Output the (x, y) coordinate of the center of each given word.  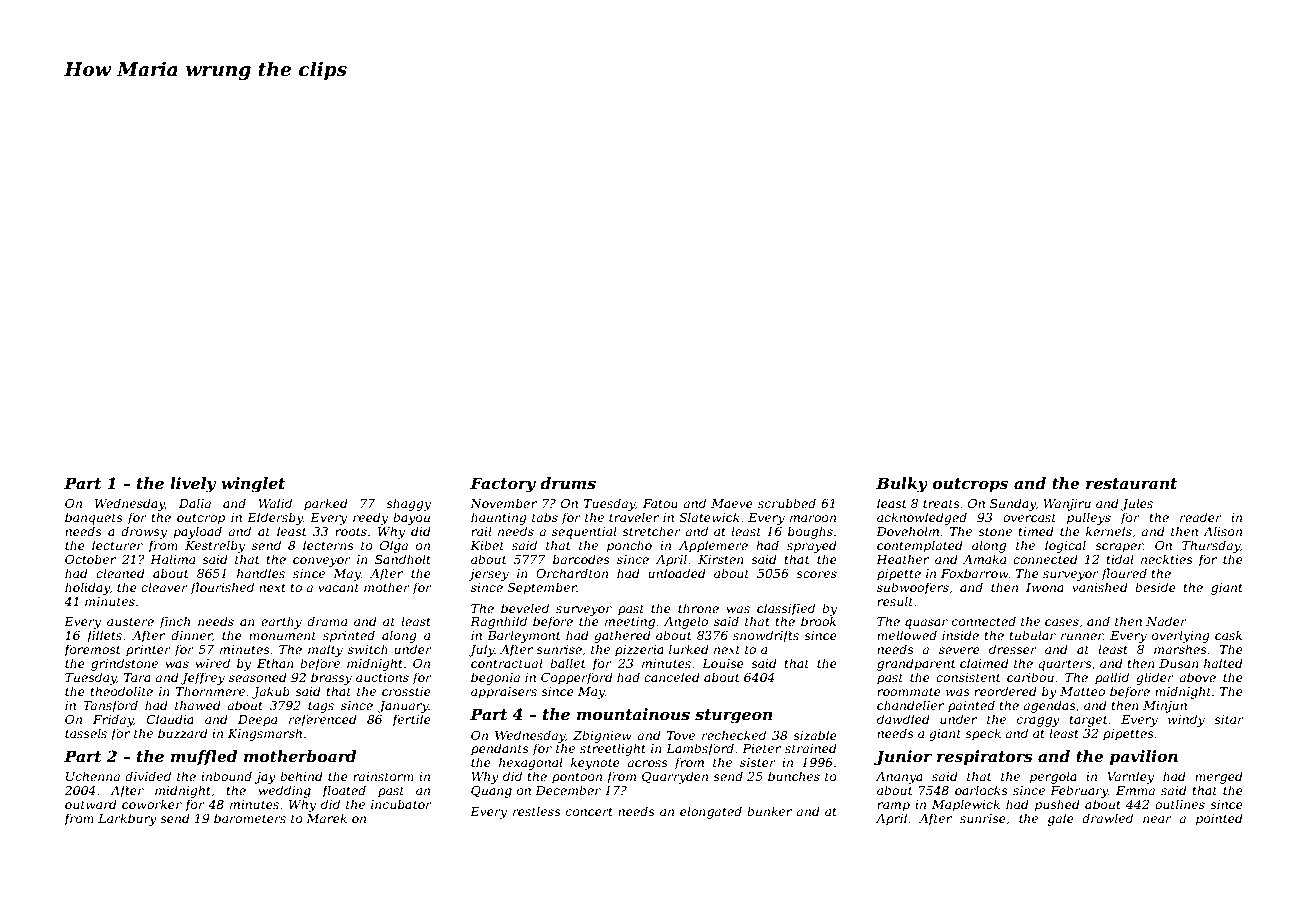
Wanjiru (1067, 505)
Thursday (1211, 546)
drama (327, 621)
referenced (323, 720)
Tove (681, 735)
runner (1082, 636)
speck (983, 734)
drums (568, 483)
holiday (87, 588)
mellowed (907, 635)
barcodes (581, 559)
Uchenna (93, 776)
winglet (253, 485)
